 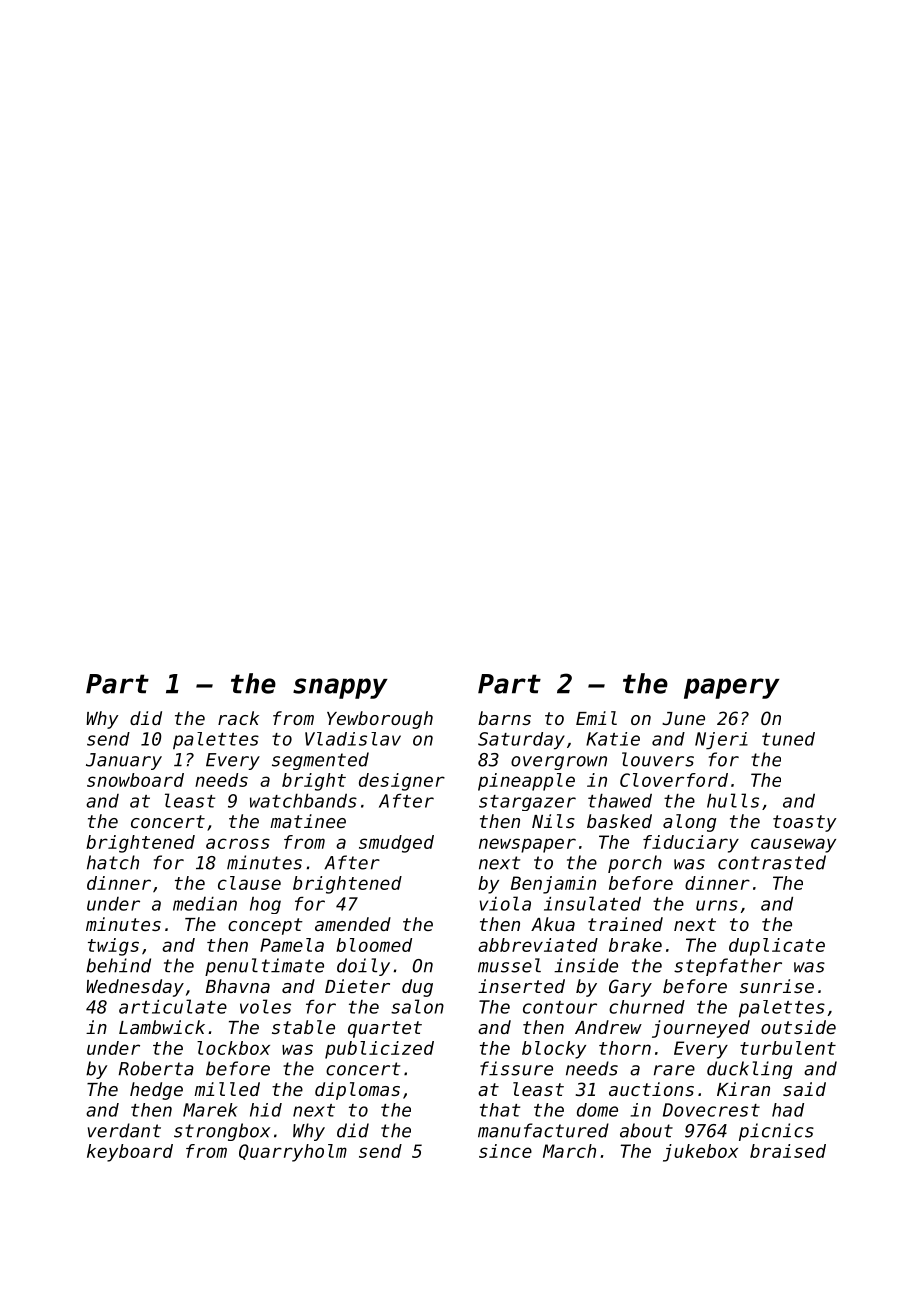 What do you see at coordinates (353, 739) in the page?
I see `Vladislav` at bounding box center [353, 739].
